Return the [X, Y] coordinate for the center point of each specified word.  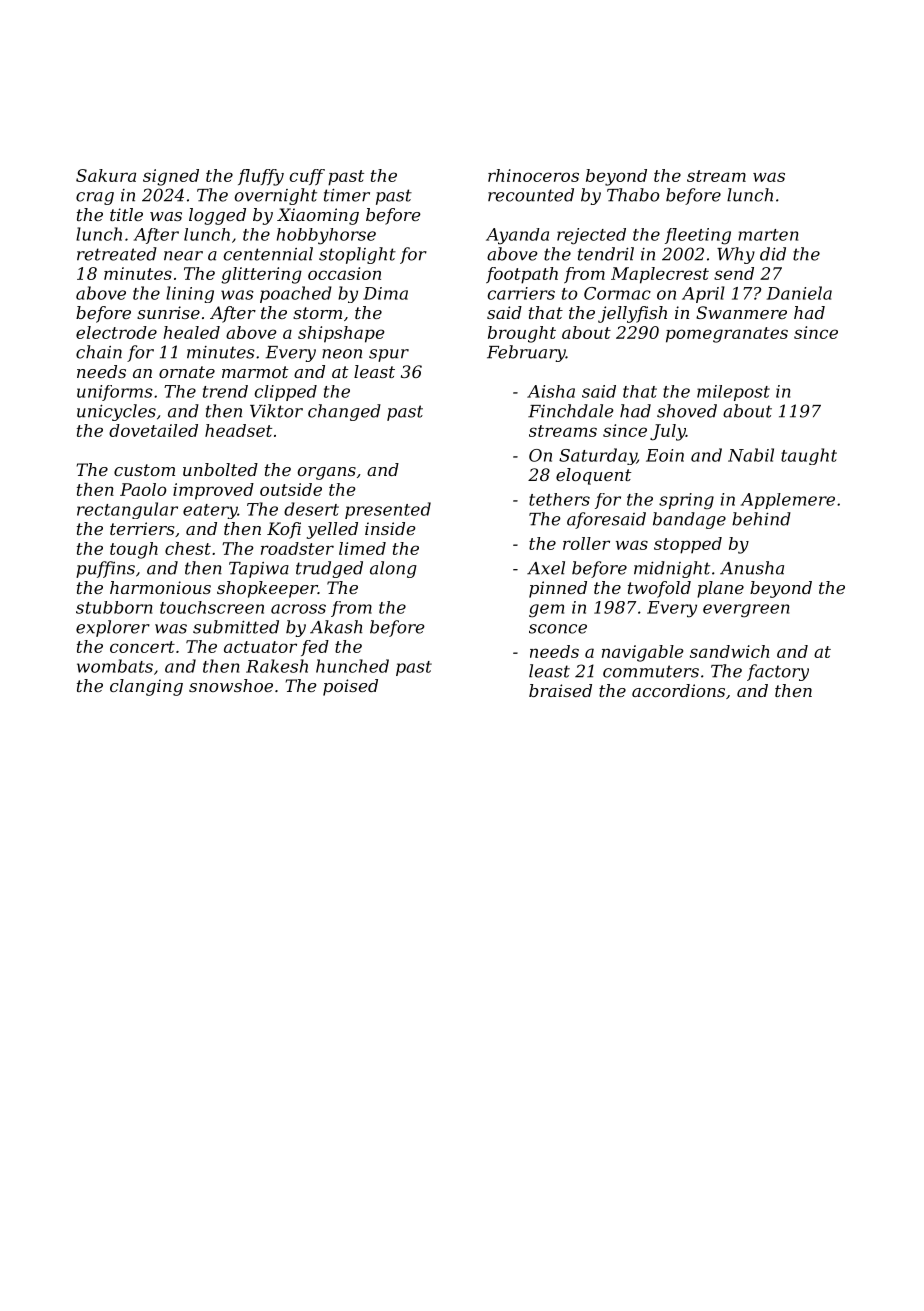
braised [560, 690]
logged [217, 216]
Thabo [633, 195]
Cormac [617, 293]
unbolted [220, 469]
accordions [678, 690]
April [703, 294]
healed [191, 332]
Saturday [598, 456]
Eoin [665, 455]
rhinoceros [533, 175]
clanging [146, 687]
